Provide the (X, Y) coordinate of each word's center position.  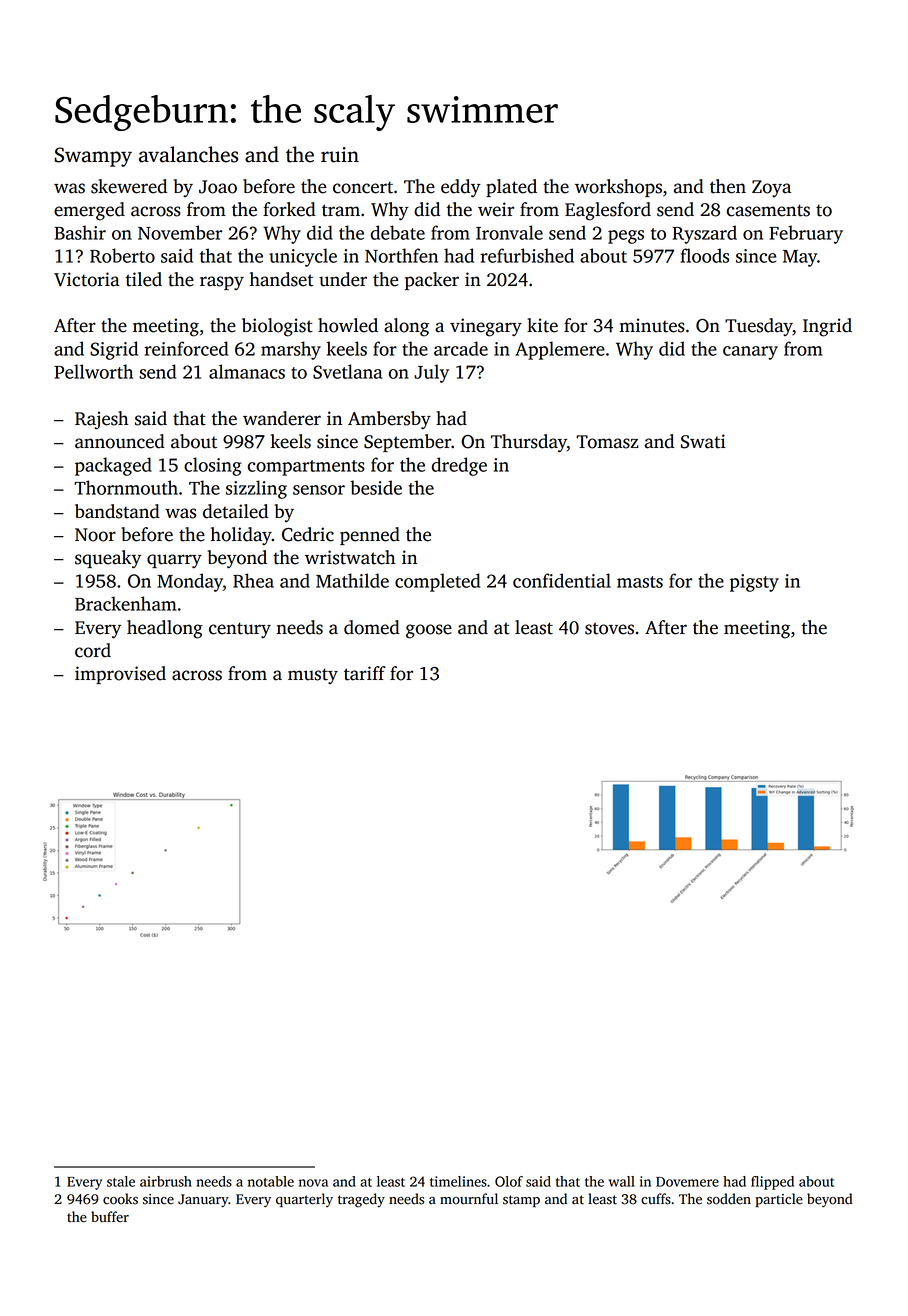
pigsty (754, 583)
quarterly (304, 1200)
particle (779, 1200)
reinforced (186, 348)
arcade (461, 348)
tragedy (361, 1200)
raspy (222, 283)
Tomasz (607, 442)
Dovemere (687, 1182)
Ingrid (827, 327)
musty (313, 676)
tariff (365, 673)
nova (313, 1183)
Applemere (560, 350)
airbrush (166, 1181)
